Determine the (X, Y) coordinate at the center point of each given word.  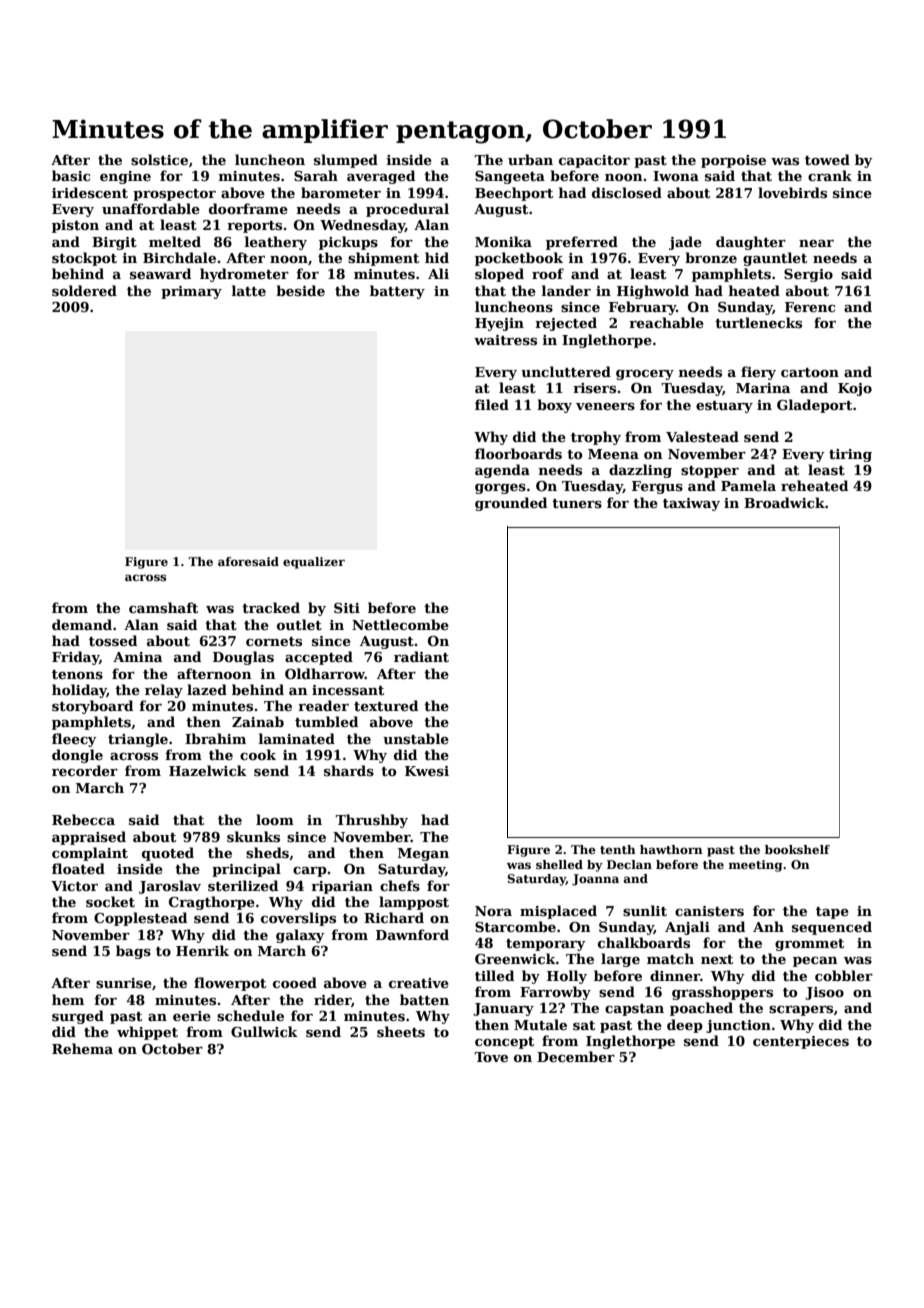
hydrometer (244, 275)
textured (386, 705)
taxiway (691, 504)
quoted (168, 854)
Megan (423, 854)
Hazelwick (208, 770)
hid (437, 257)
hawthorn (671, 849)
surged (78, 1017)
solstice (159, 159)
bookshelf (797, 849)
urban (530, 159)
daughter (751, 243)
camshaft (163, 607)
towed (827, 159)
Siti (347, 608)
